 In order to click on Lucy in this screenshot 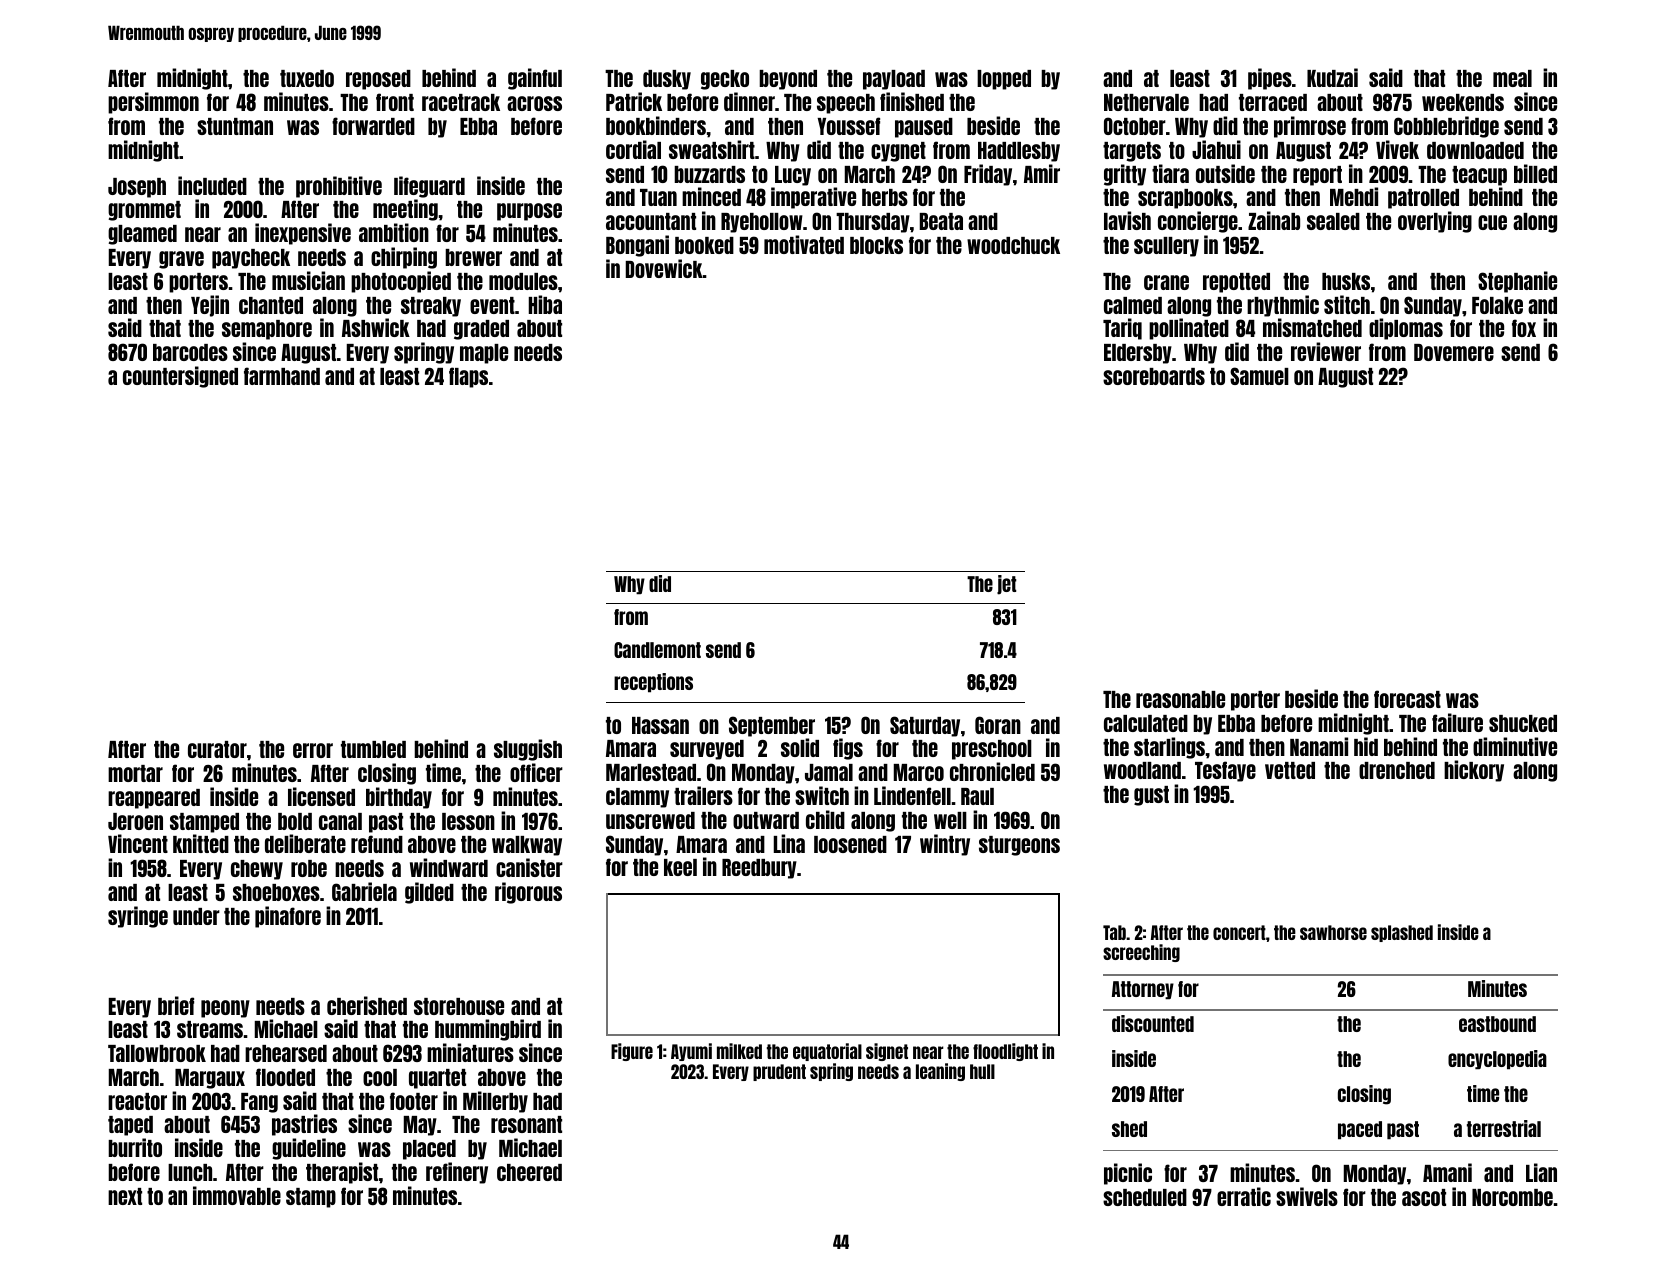, I will do `click(793, 176)`.
